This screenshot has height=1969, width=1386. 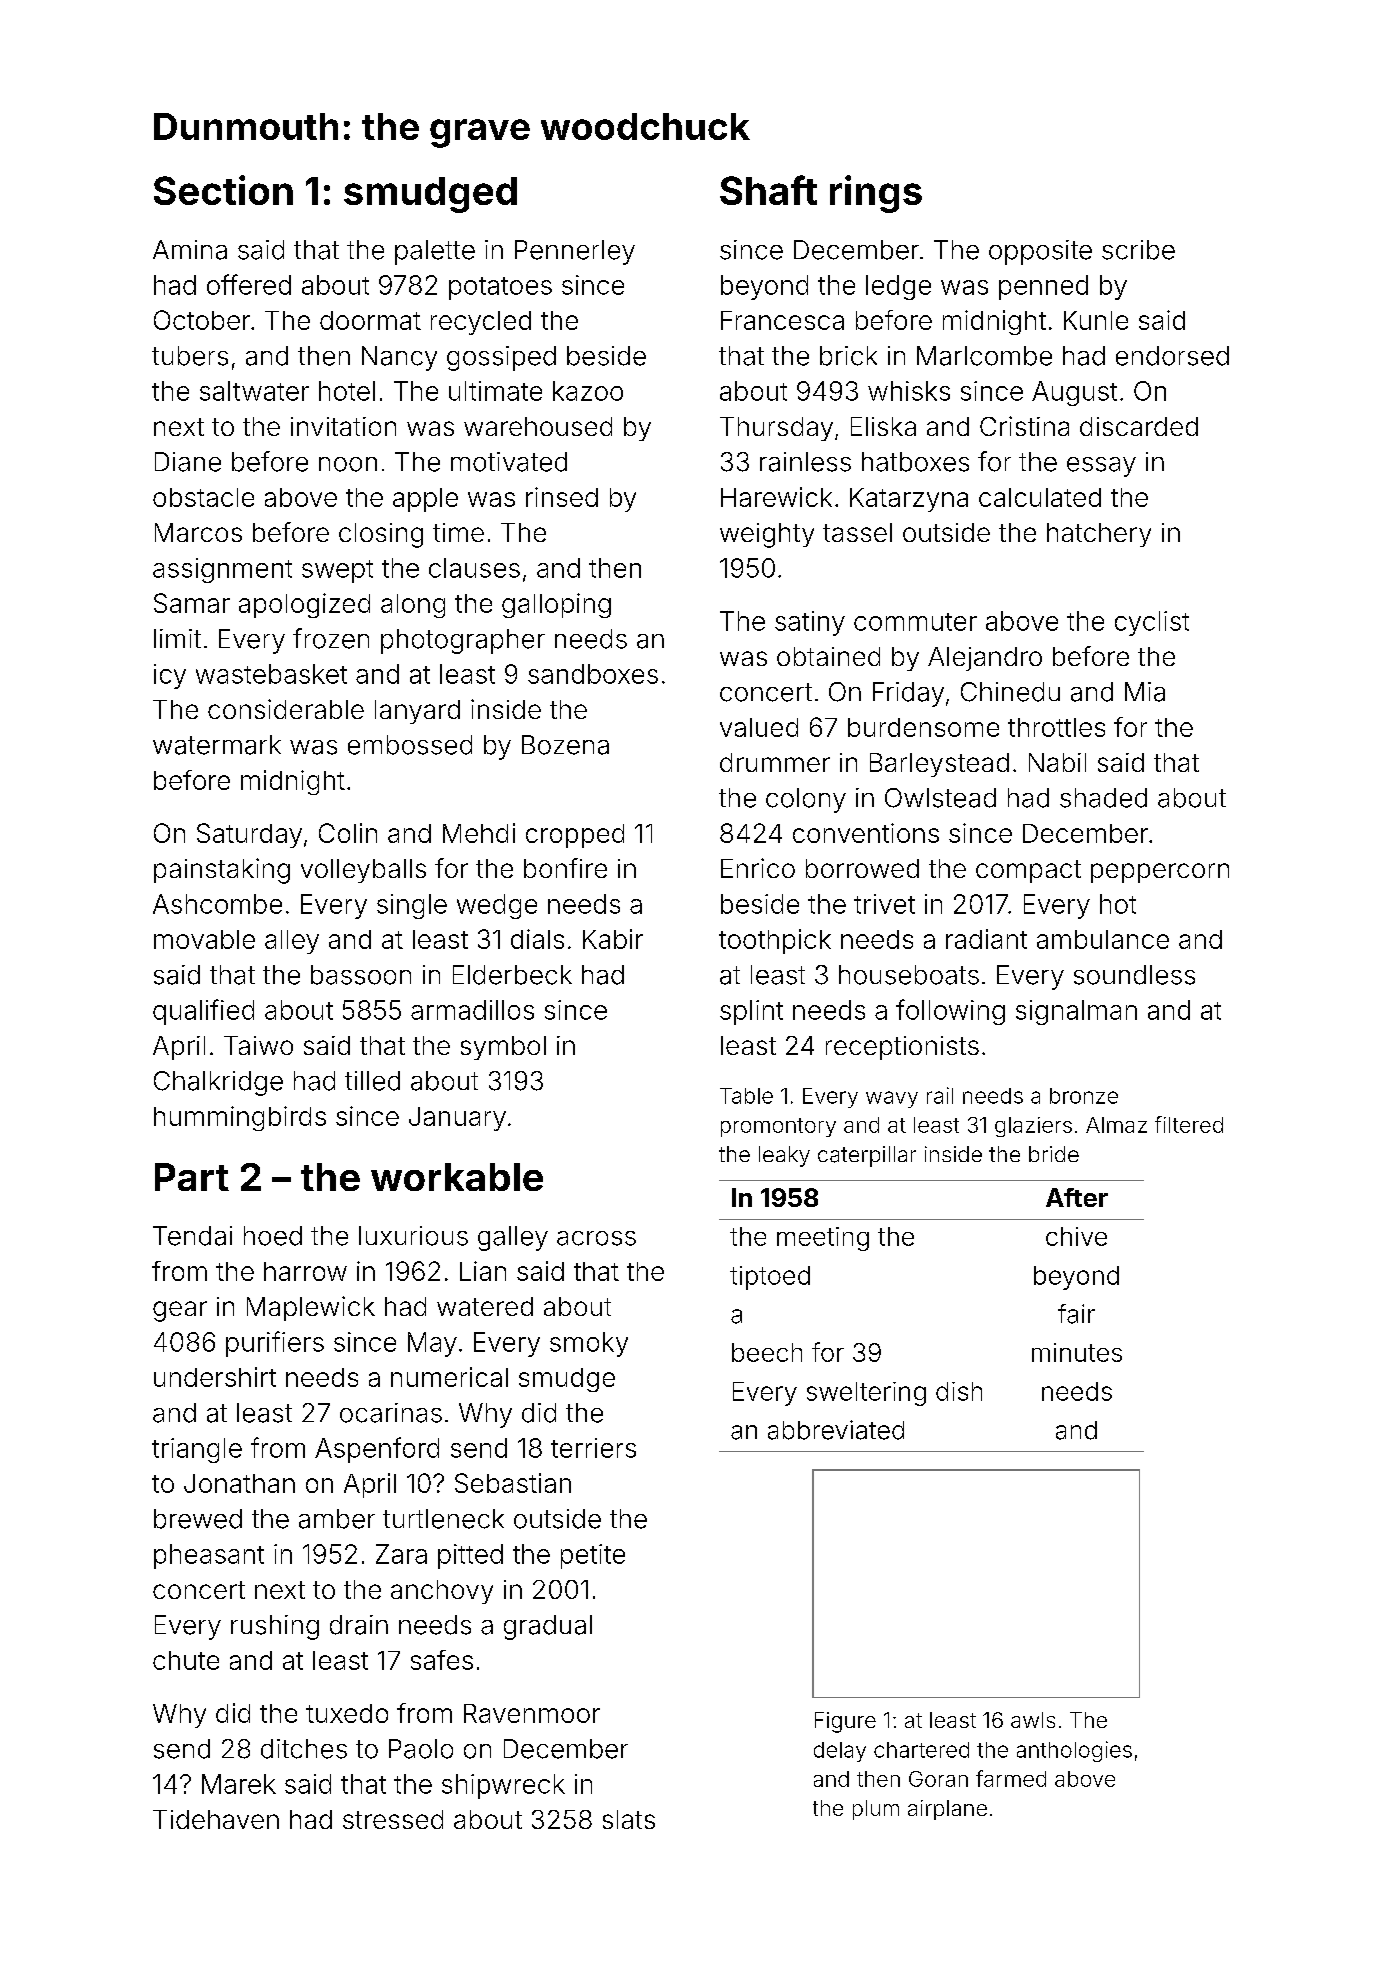 What do you see at coordinates (240, 1118) in the screenshot?
I see `hummingbirds` at bounding box center [240, 1118].
